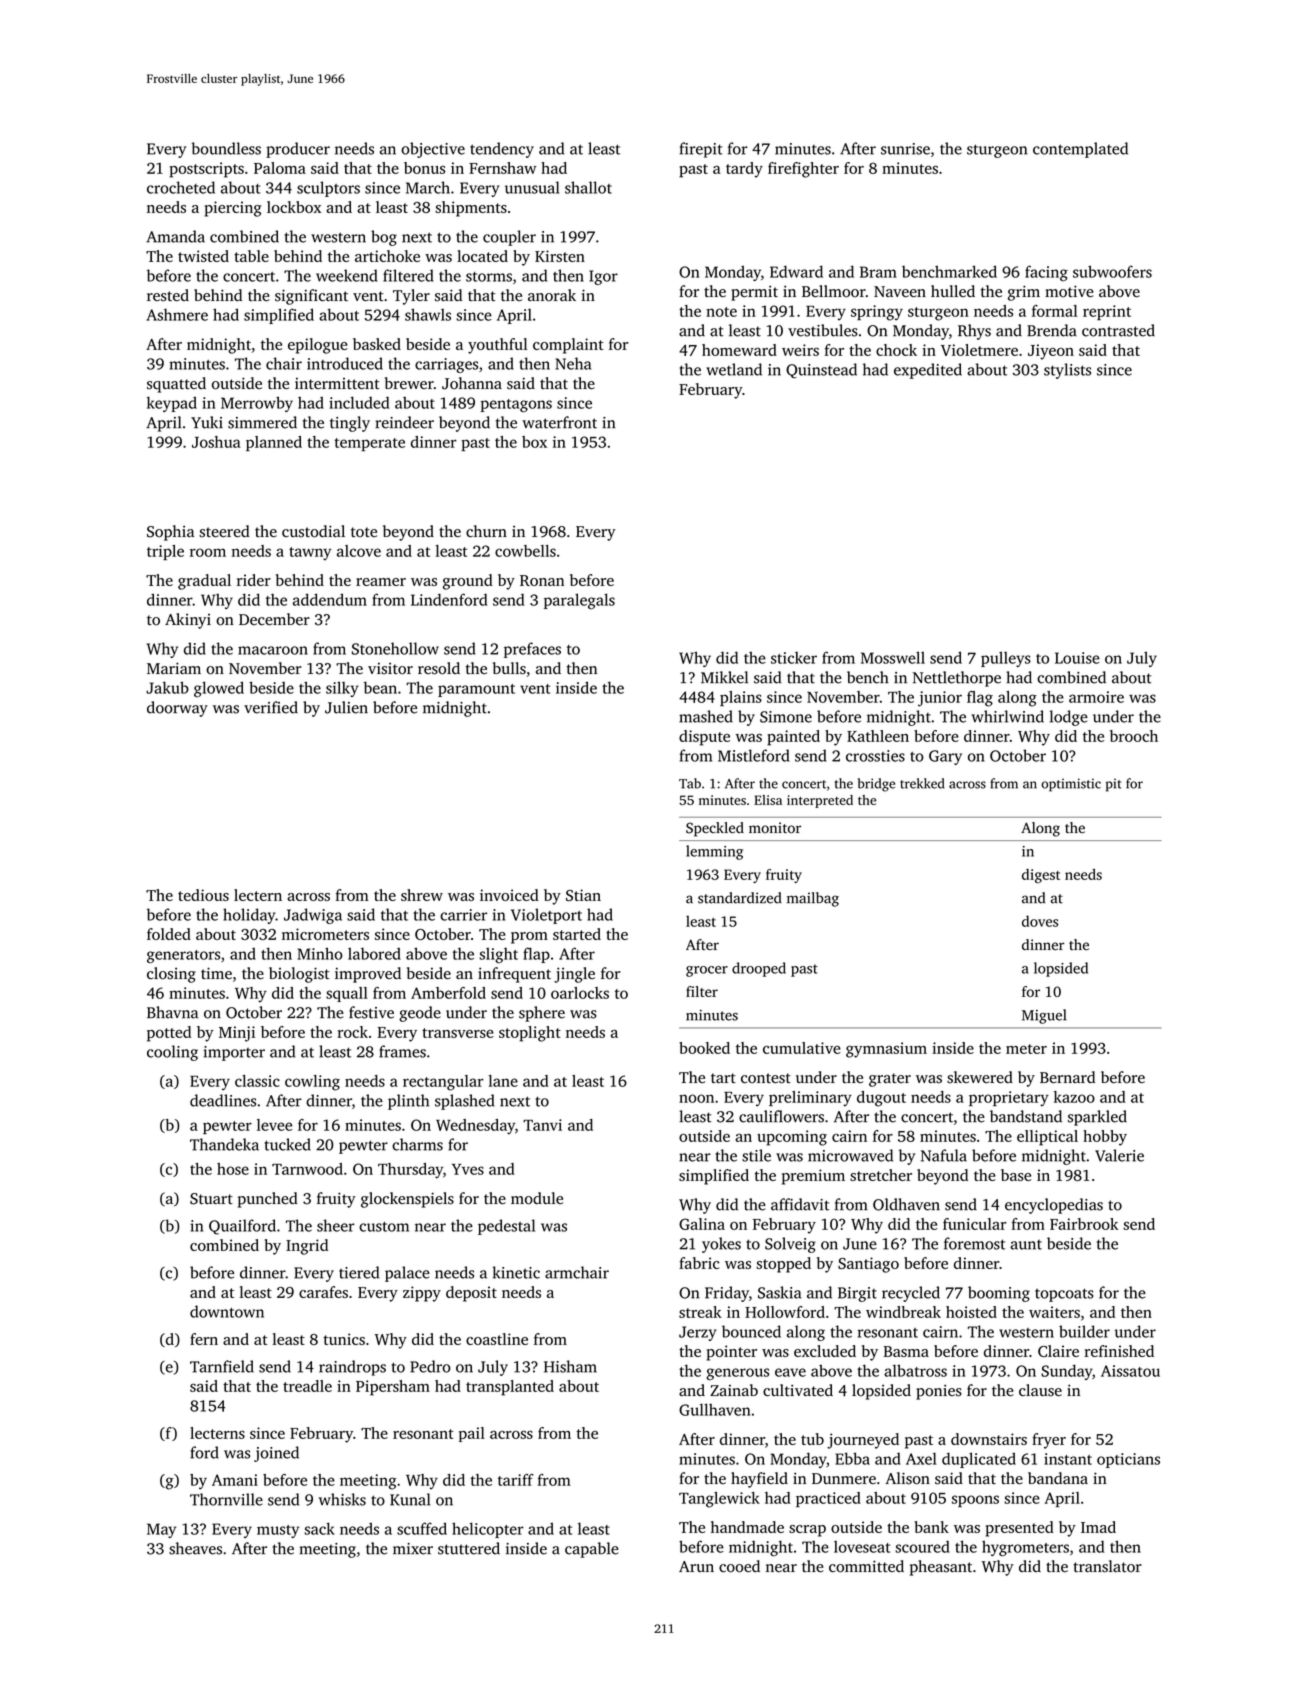  What do you see at coordinates (1067, 1077) in the screenshot?
I see `Bernard` at bounding box center [1067, 1077].
